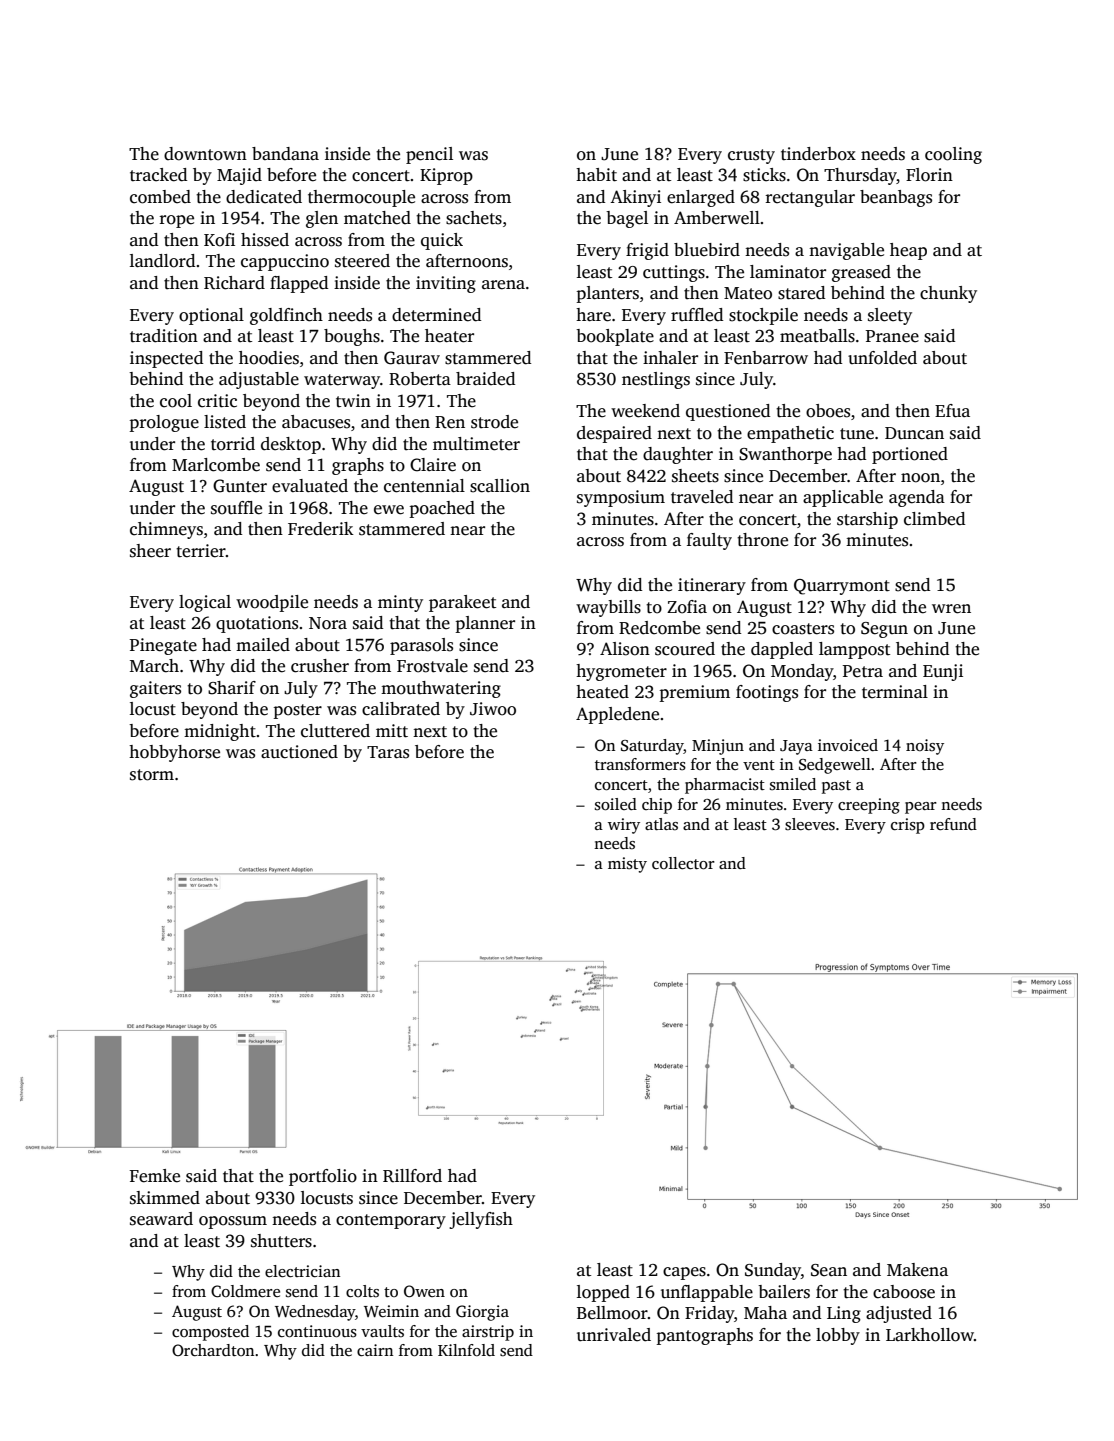 This image has height=1441, width=1114. Describe the element at coordinates (603, 1293) in the image. I see `lopped` at that location.
